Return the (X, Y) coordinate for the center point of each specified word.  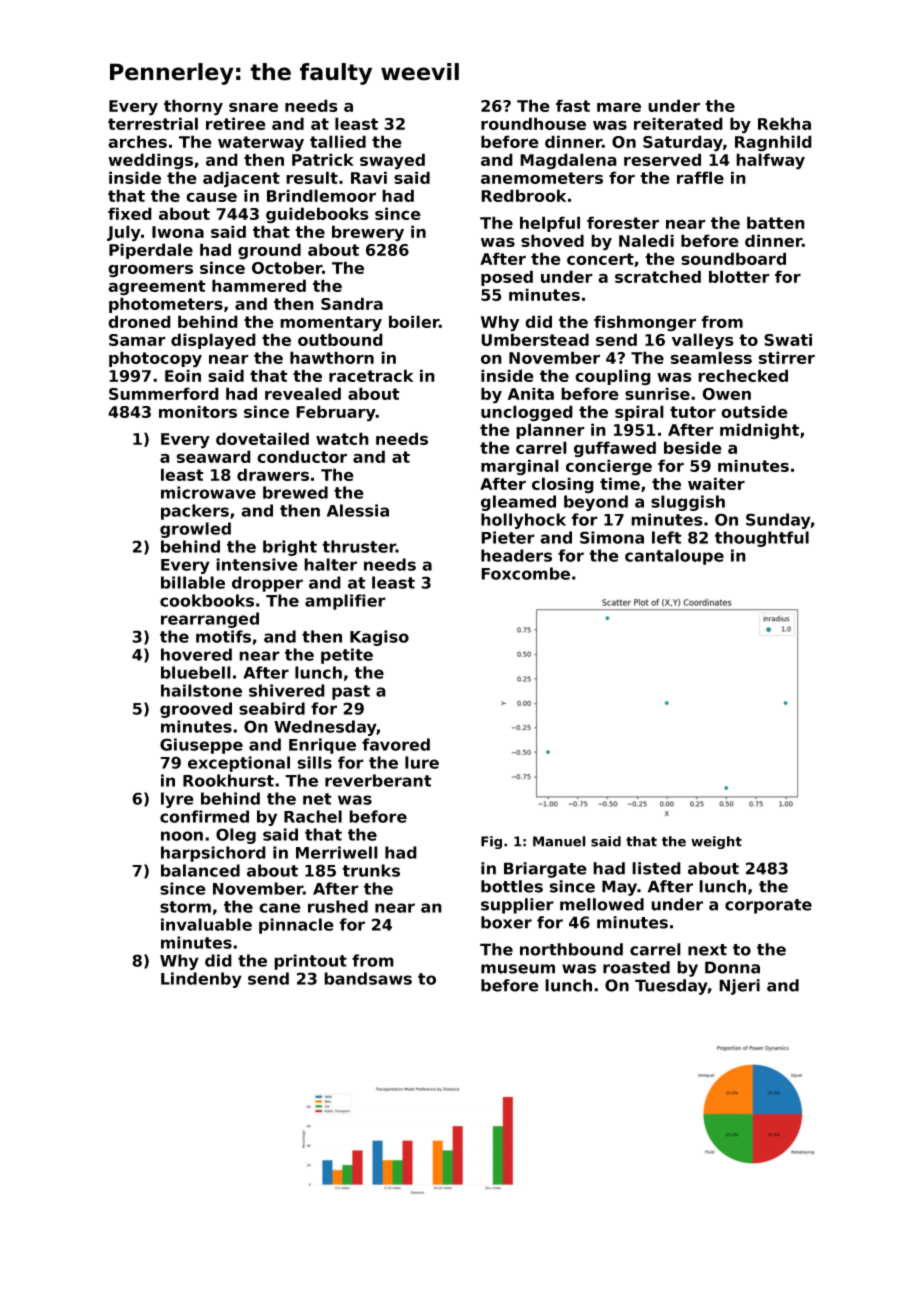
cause (211, 197)
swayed (392, 161)
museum (518, 969)
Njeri (739, 987)
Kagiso (379, 638)
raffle (700, 177)
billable (193, 582)
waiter (716, 483)
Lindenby (201, 980)
